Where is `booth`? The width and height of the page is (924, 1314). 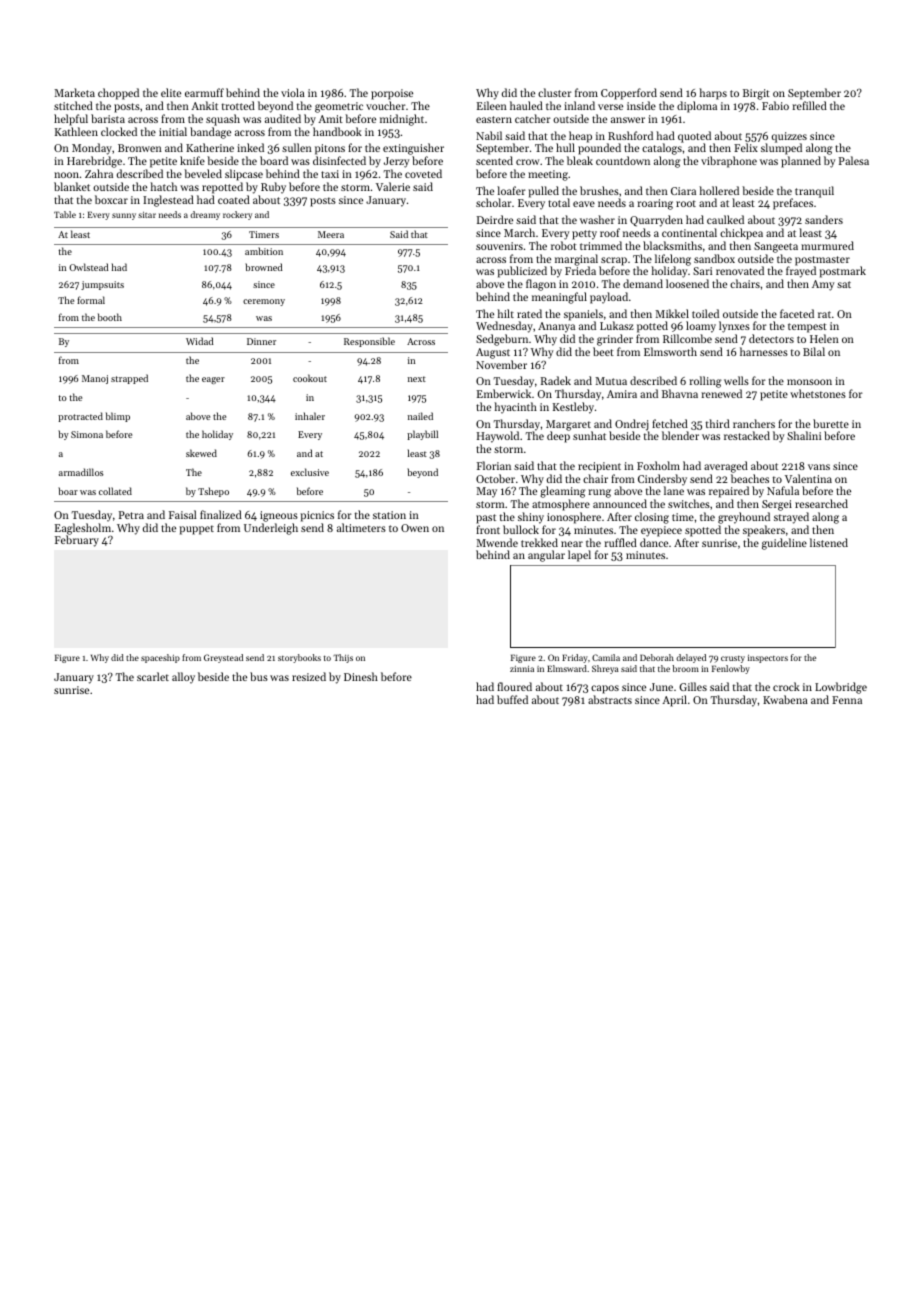
booth is located at coordinates (110, 317).
